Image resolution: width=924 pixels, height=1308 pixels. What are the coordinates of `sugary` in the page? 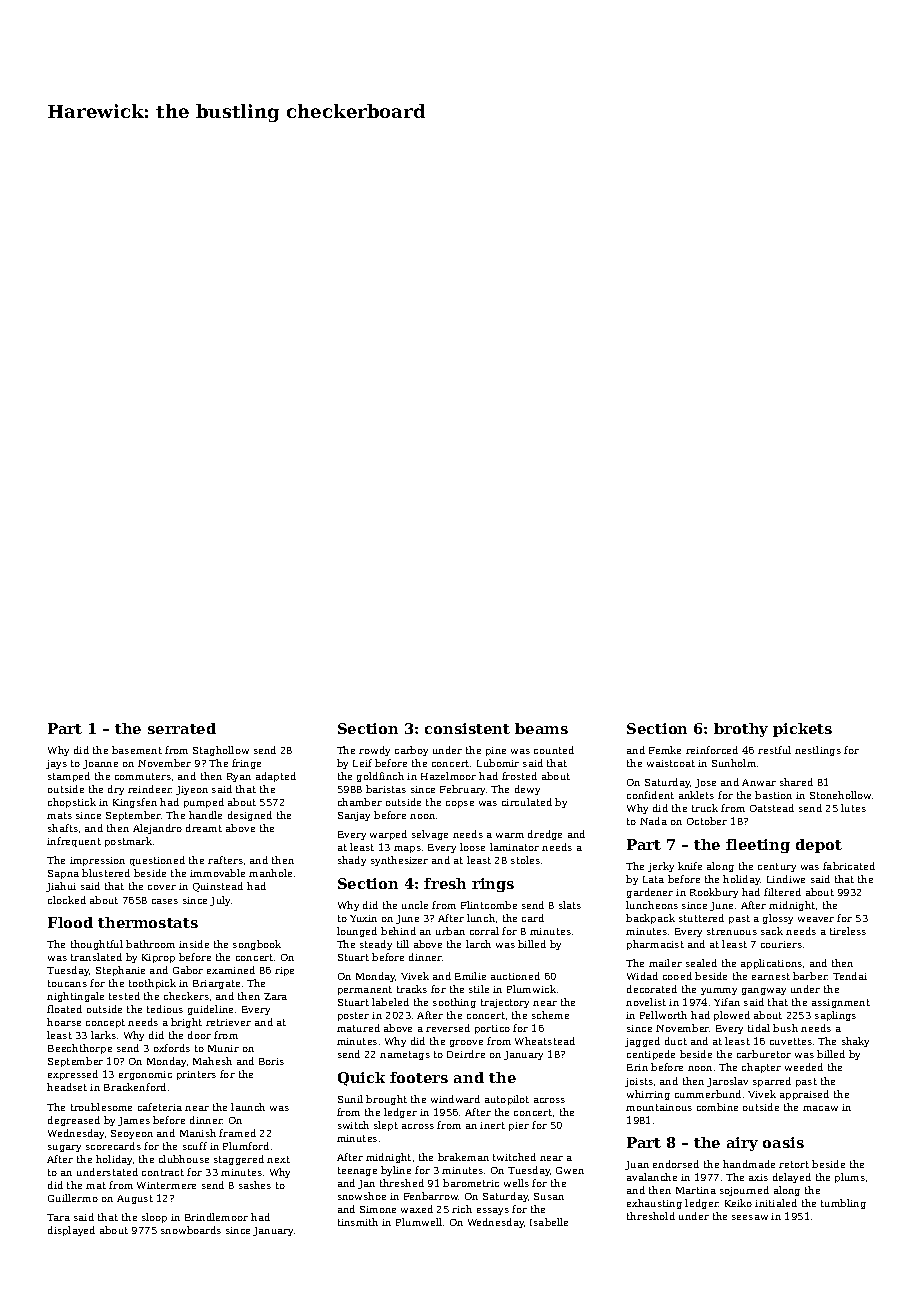 It's located at (64, 1148).
